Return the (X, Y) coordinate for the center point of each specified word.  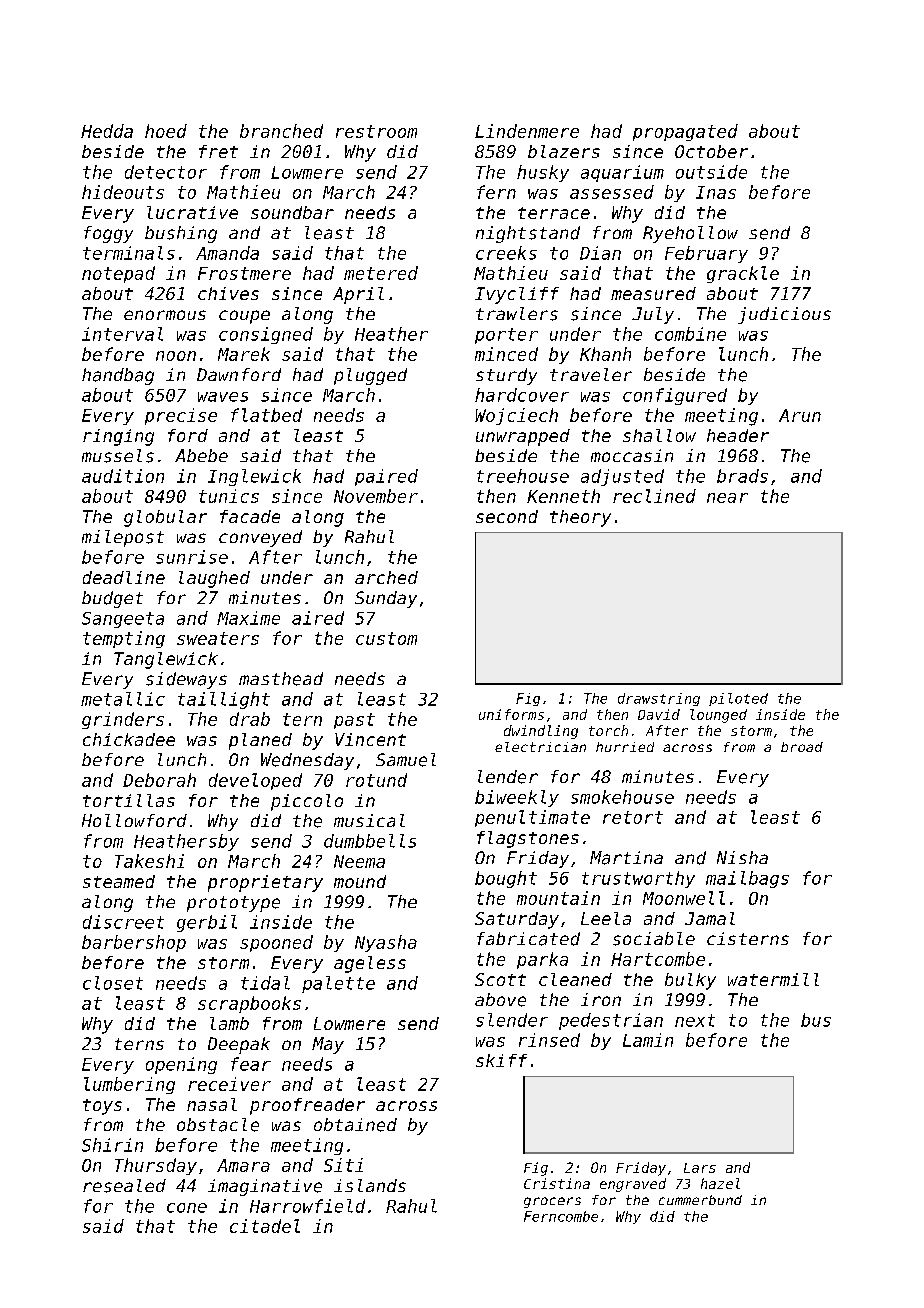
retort (633, 817)
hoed (166, 131)
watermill (773, 979)
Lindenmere (527, 131)
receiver (229, 1084)
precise (181, 416)
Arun (800, 415)
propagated (685, 132)
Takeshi (149, 861)
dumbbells (370, 841)
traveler (591, 374)
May (328, 1045)
